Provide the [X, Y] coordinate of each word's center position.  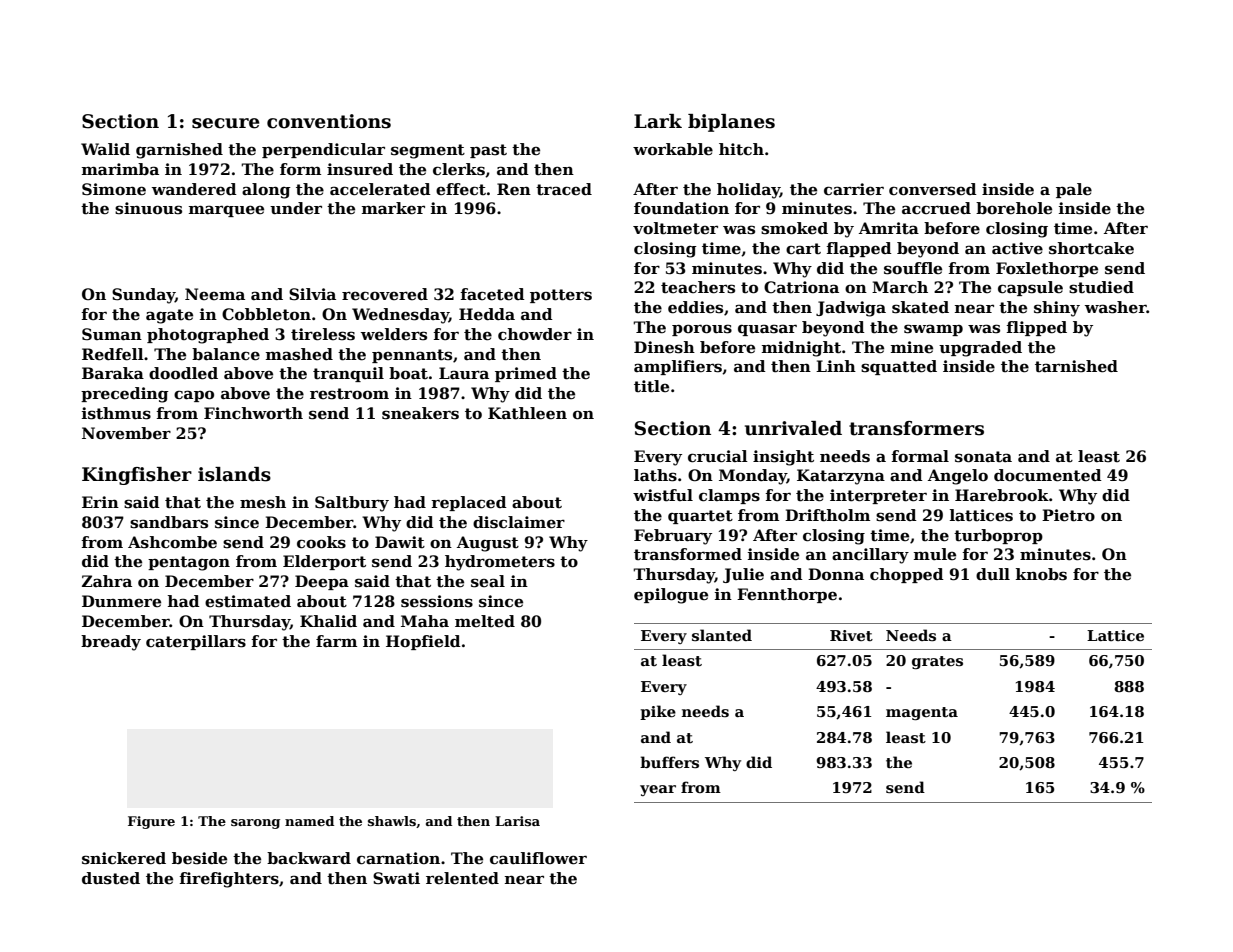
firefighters [229, 880]
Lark [658, 121]
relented [462, 878]
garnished [179, 151]
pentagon [189, 563]
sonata [983, 457]
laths [655, 475]
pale [1074, 190]
